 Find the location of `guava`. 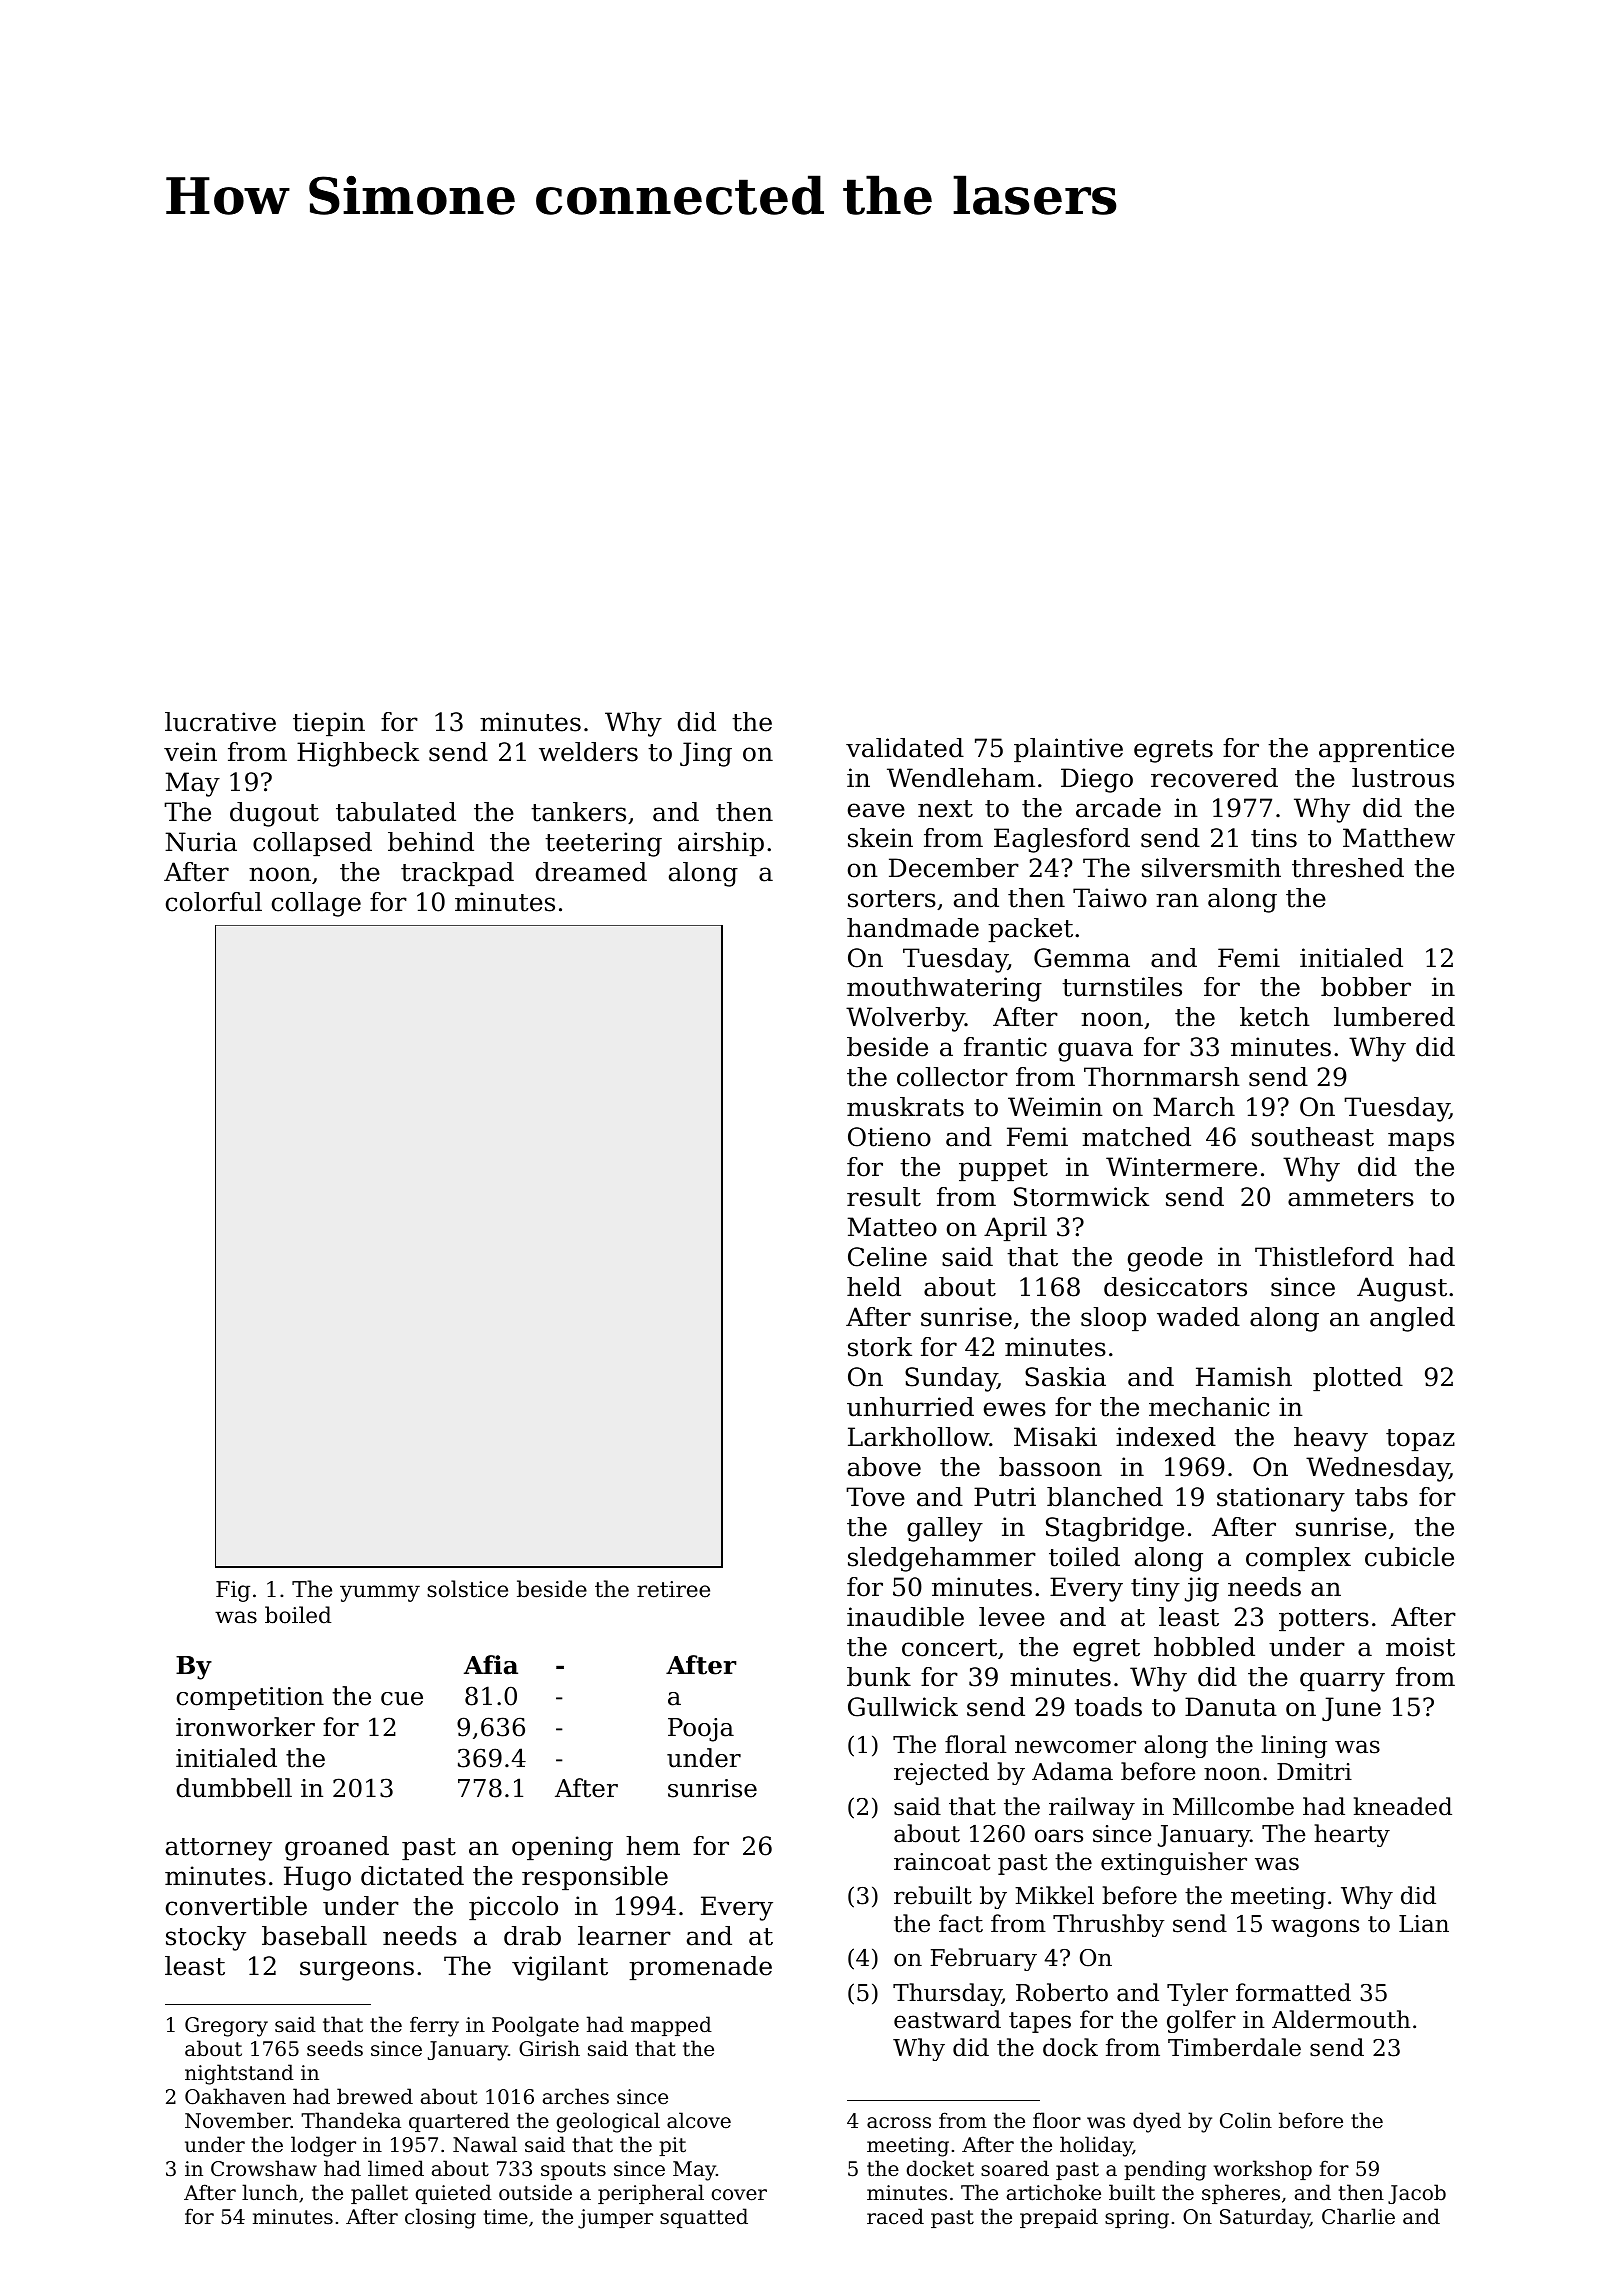

guava is located at coordinates (1095, 1052).
